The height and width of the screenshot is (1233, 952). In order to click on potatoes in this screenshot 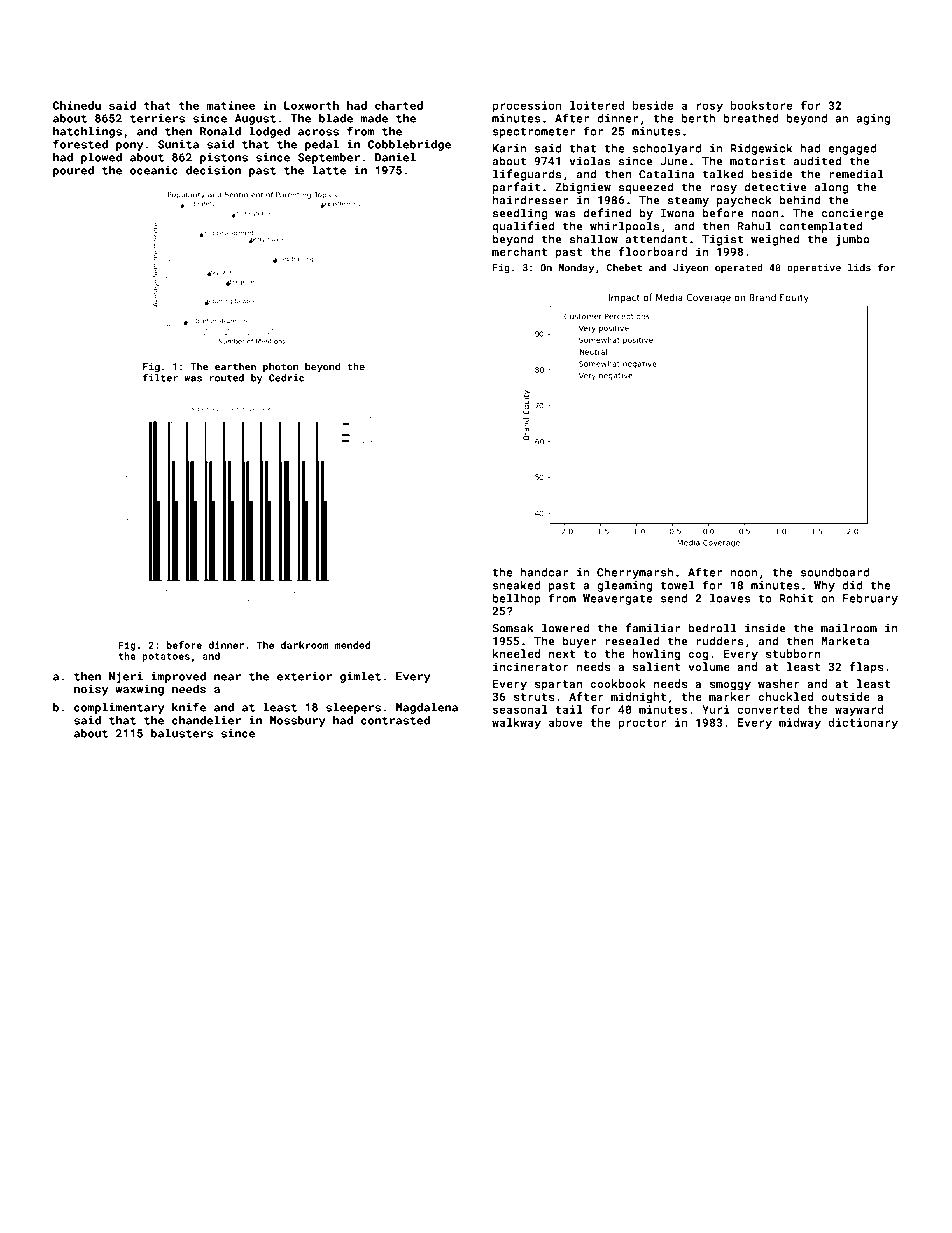, I will do `click(166, 657)`.
